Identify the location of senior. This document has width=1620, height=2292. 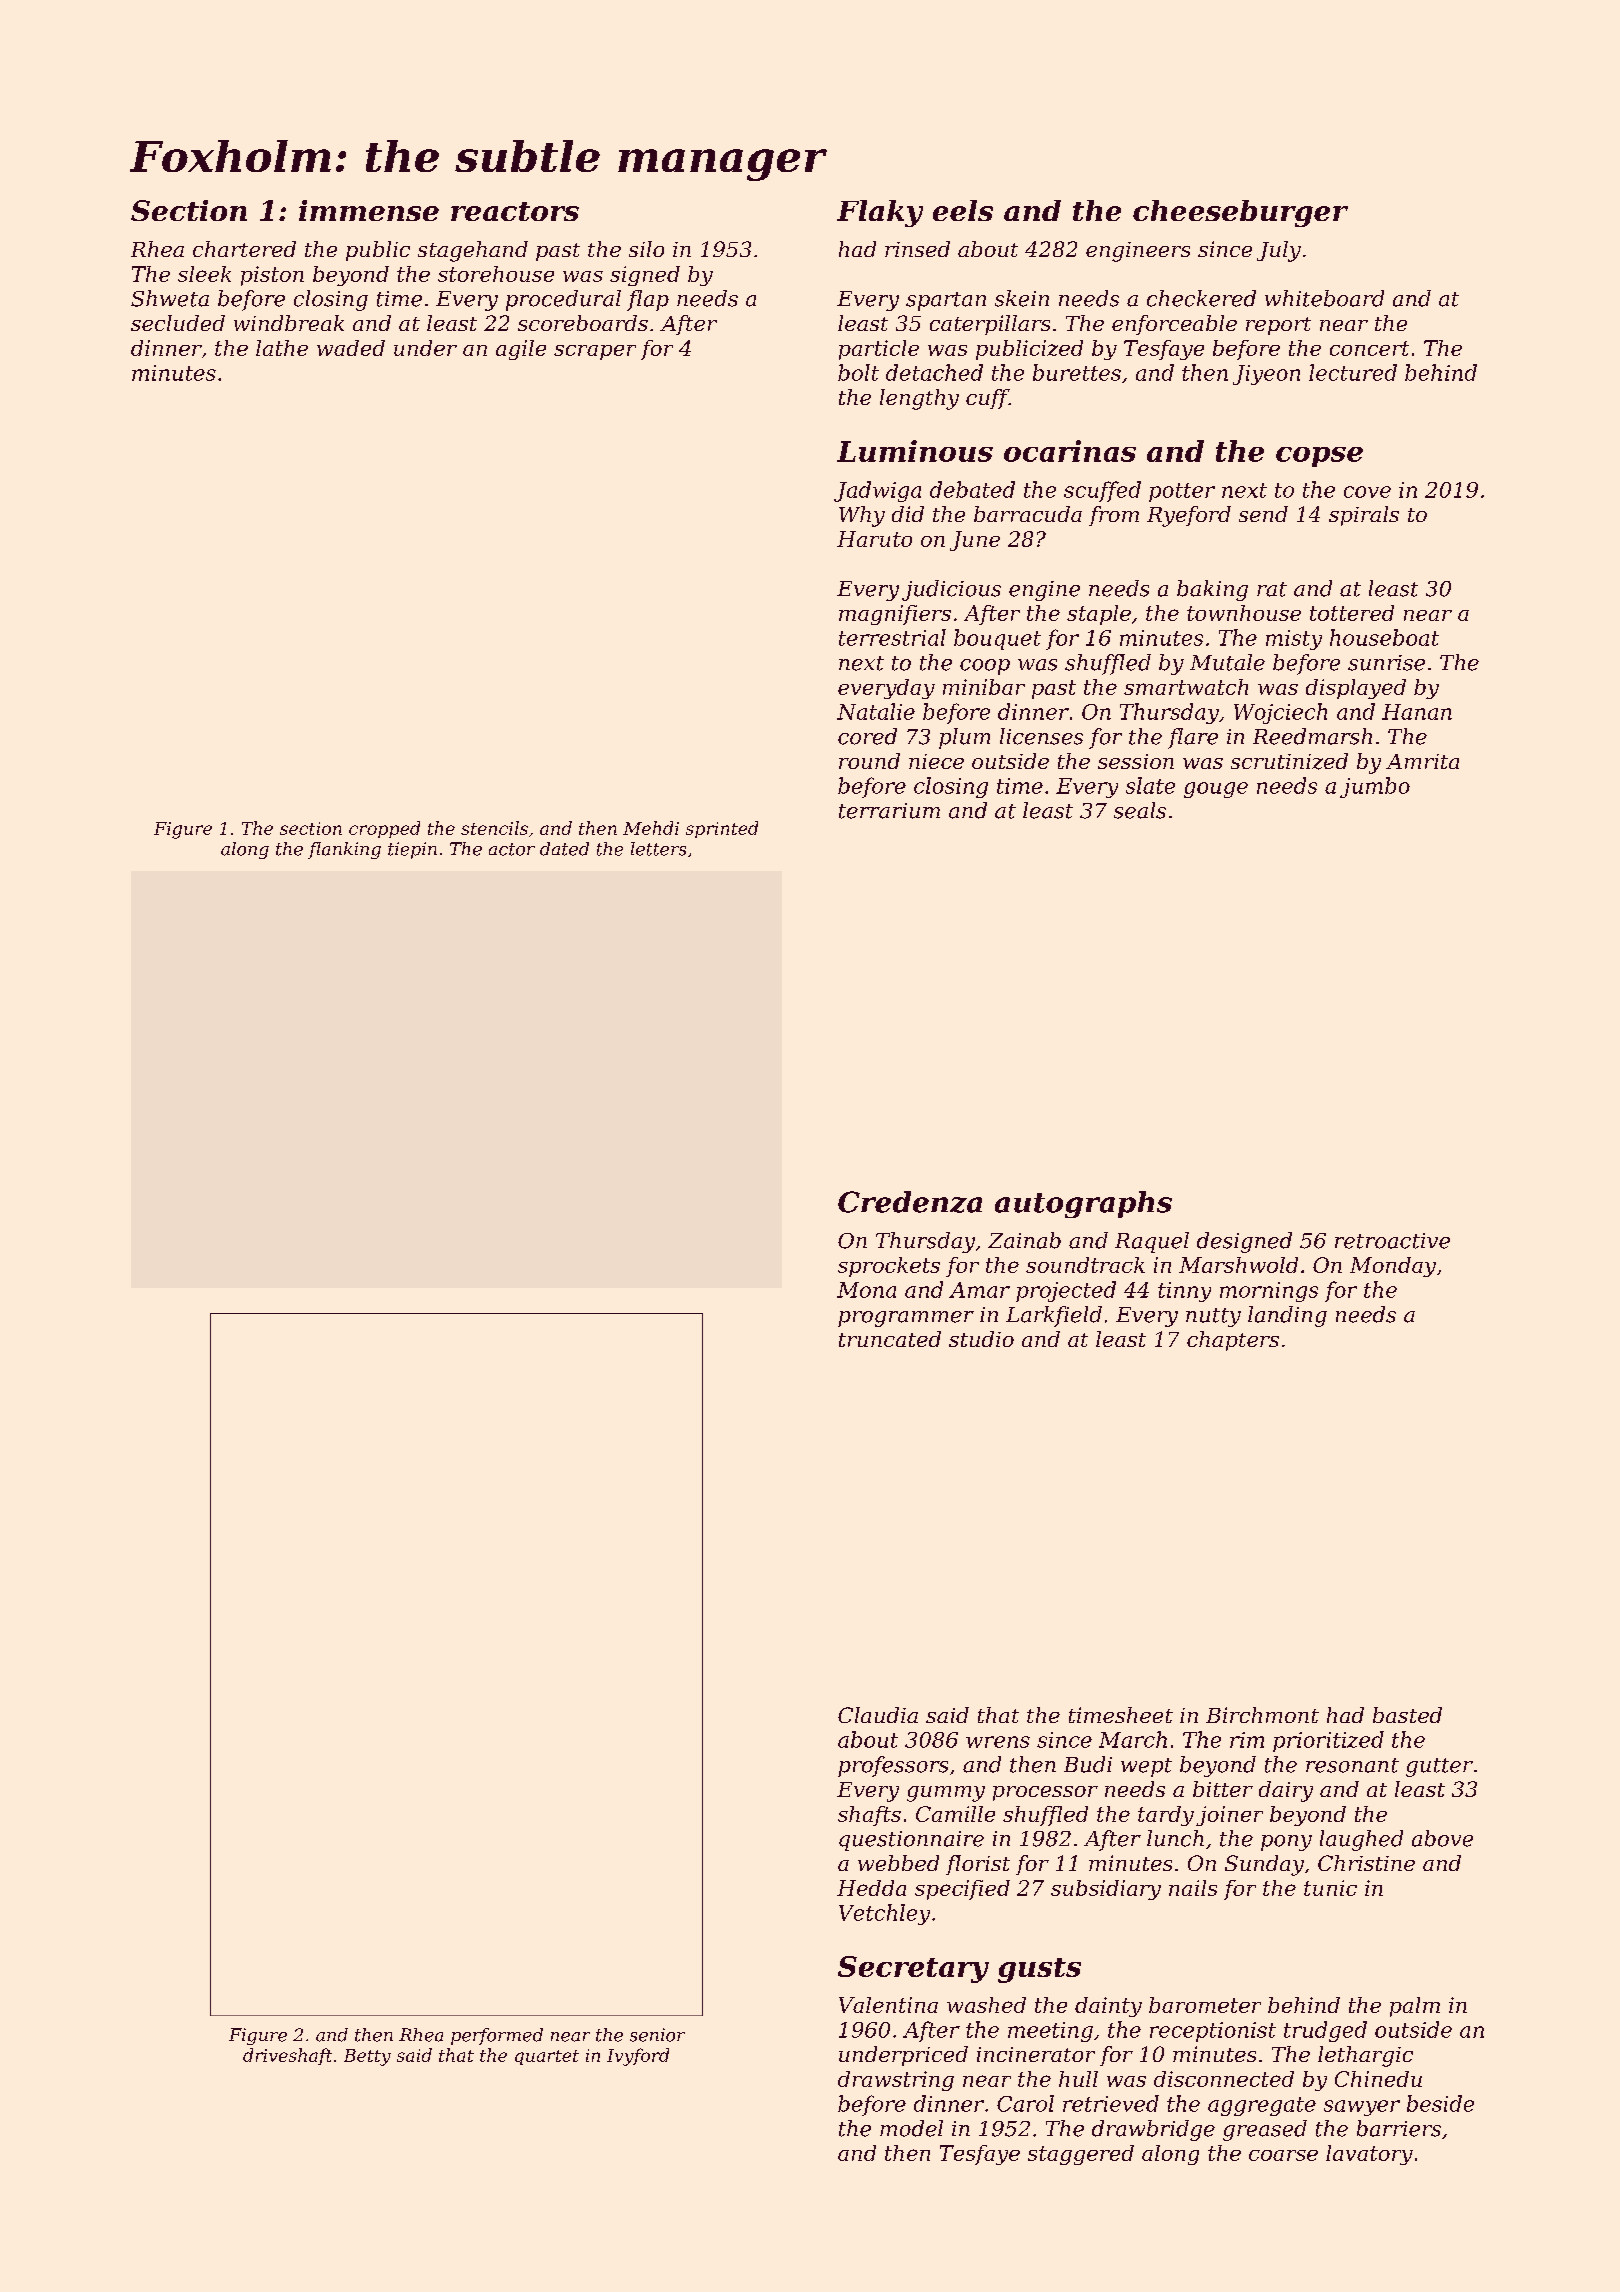
(657, 2035).
